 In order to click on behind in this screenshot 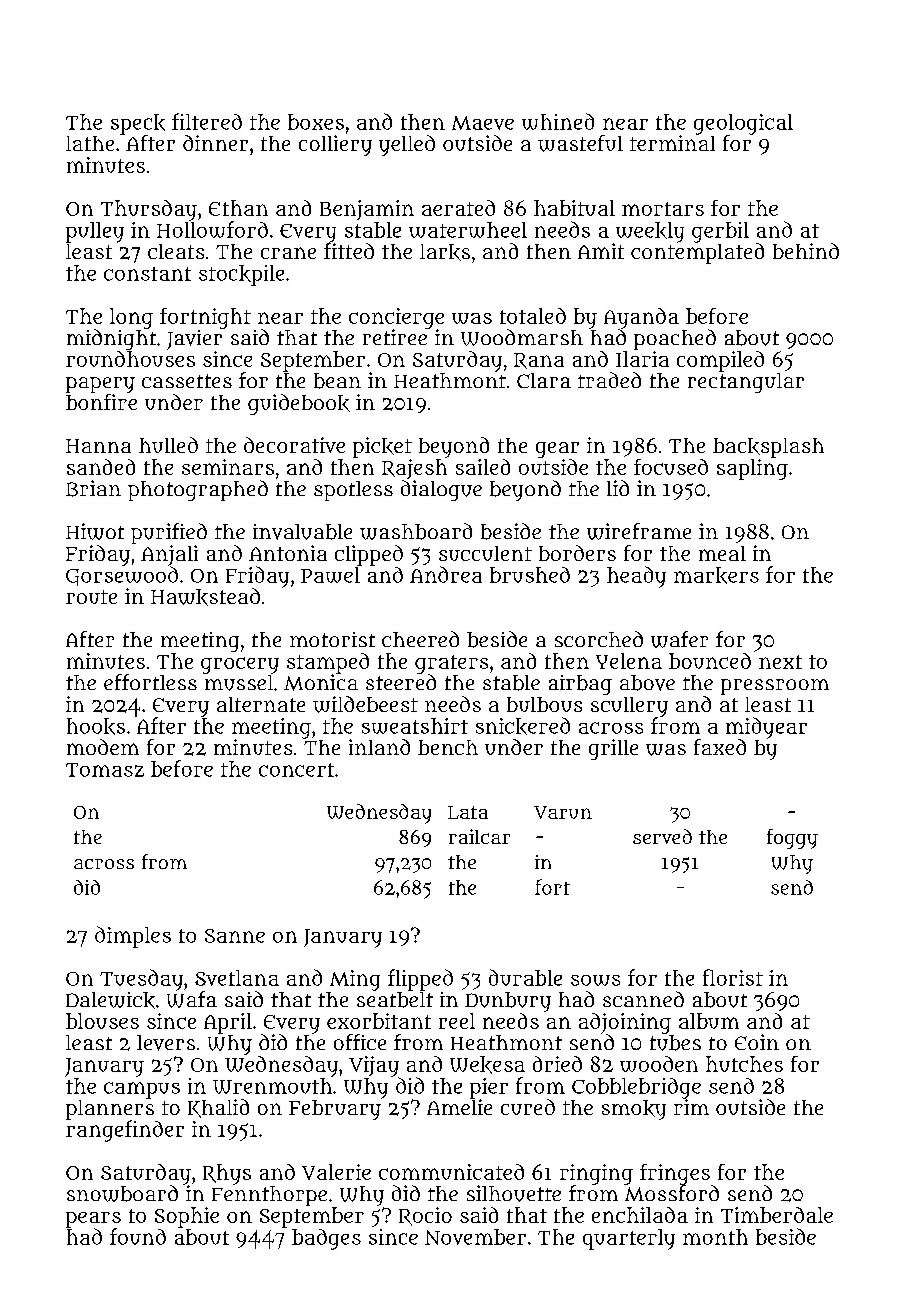, I will do `click(806, 251)`.
